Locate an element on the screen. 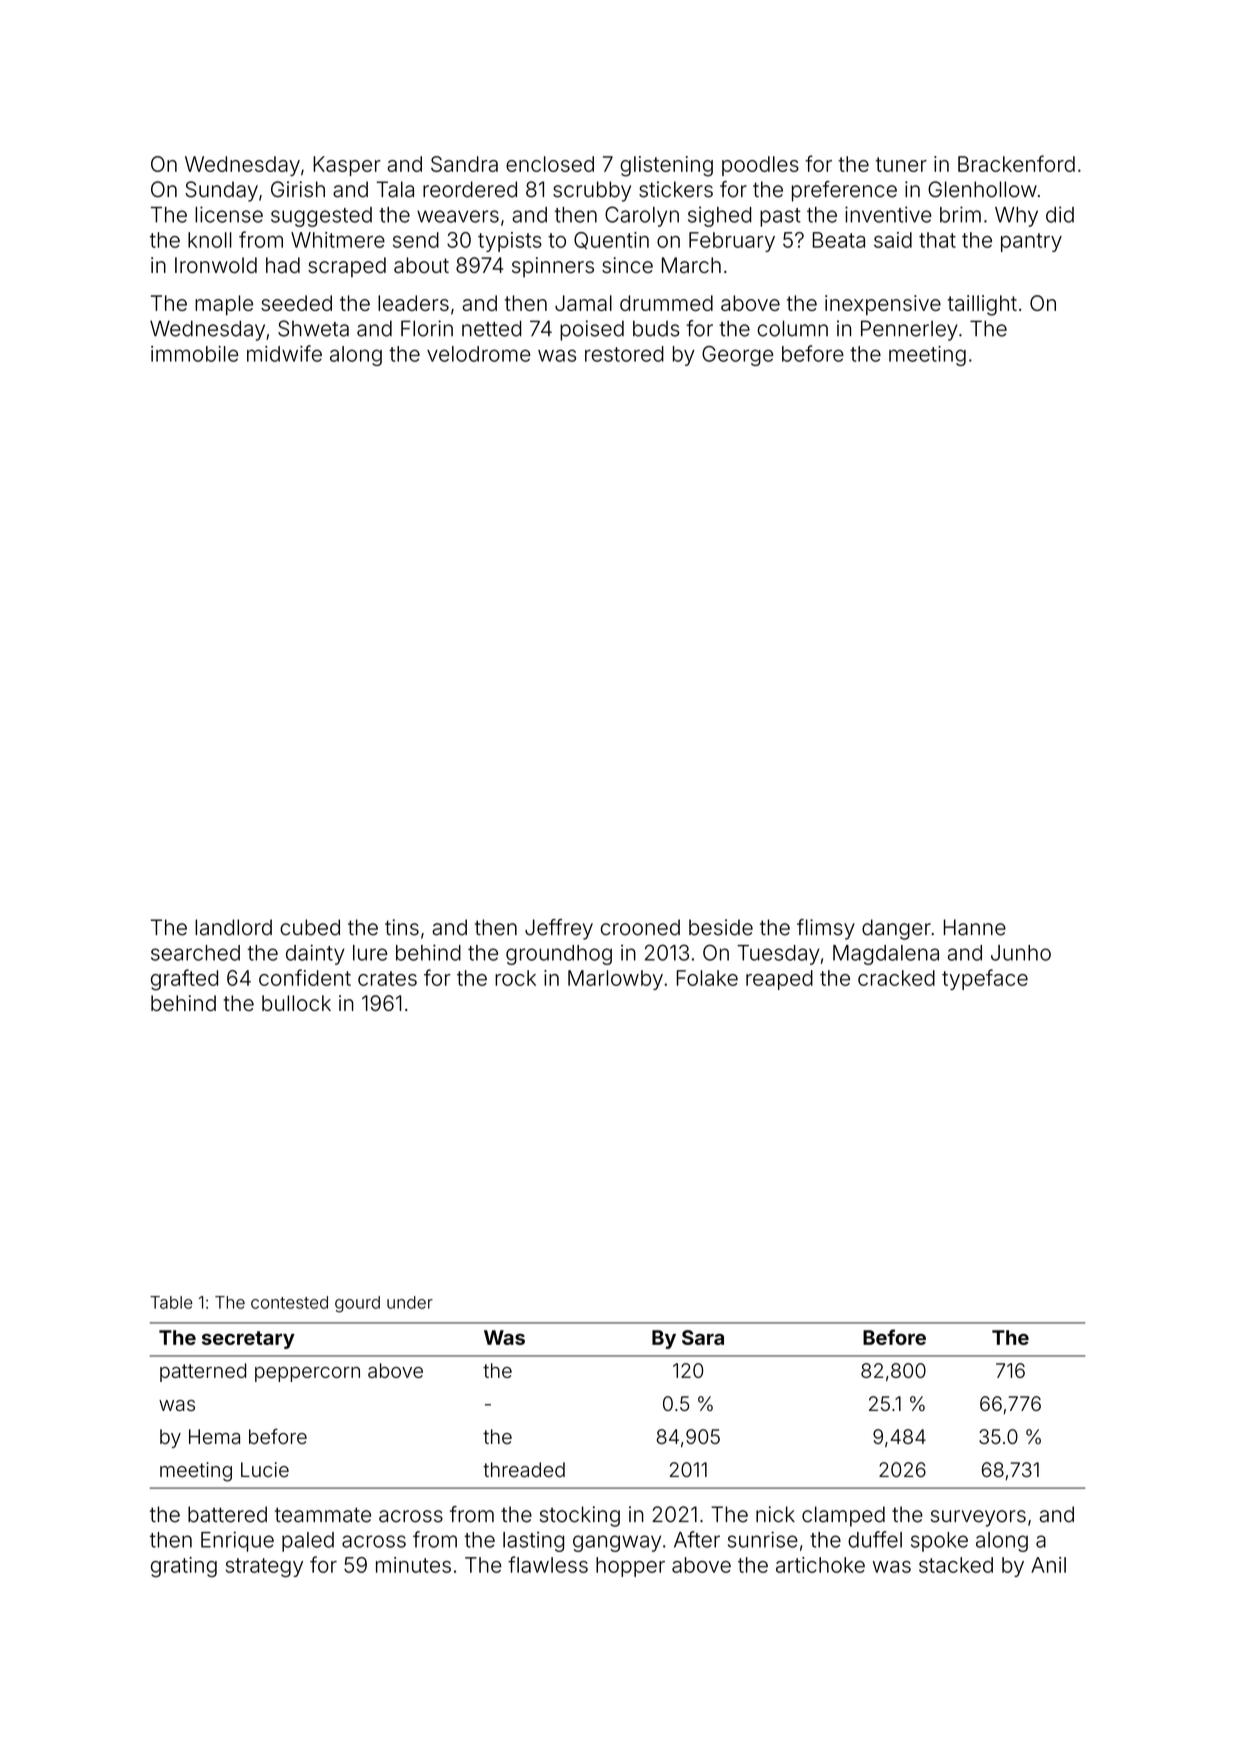 The width and height of the screenshot is (1235, 1746). Brackenford is located at coordinates (1016, 163).
